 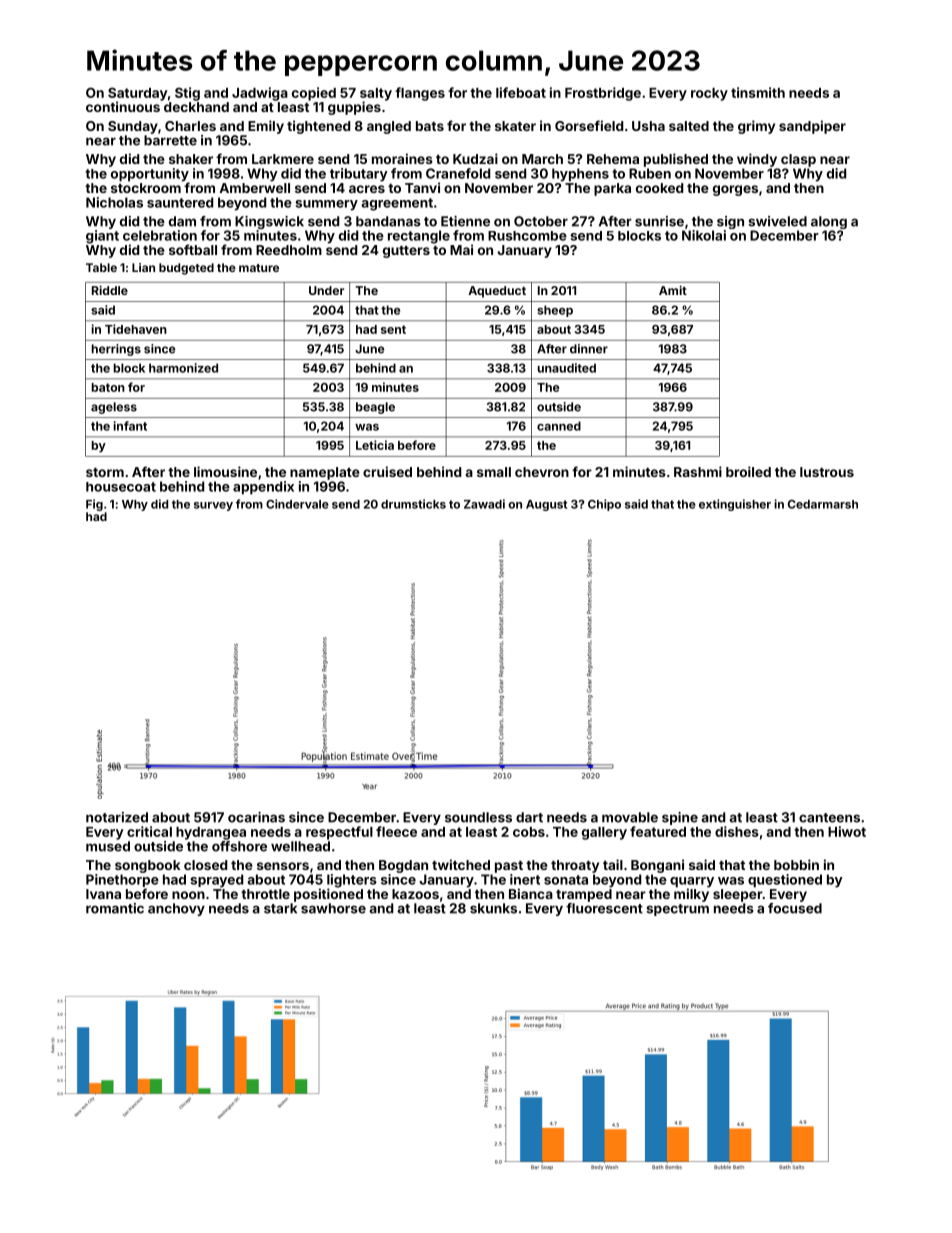 I want to click on Amit, so click(x=673, y=290).
